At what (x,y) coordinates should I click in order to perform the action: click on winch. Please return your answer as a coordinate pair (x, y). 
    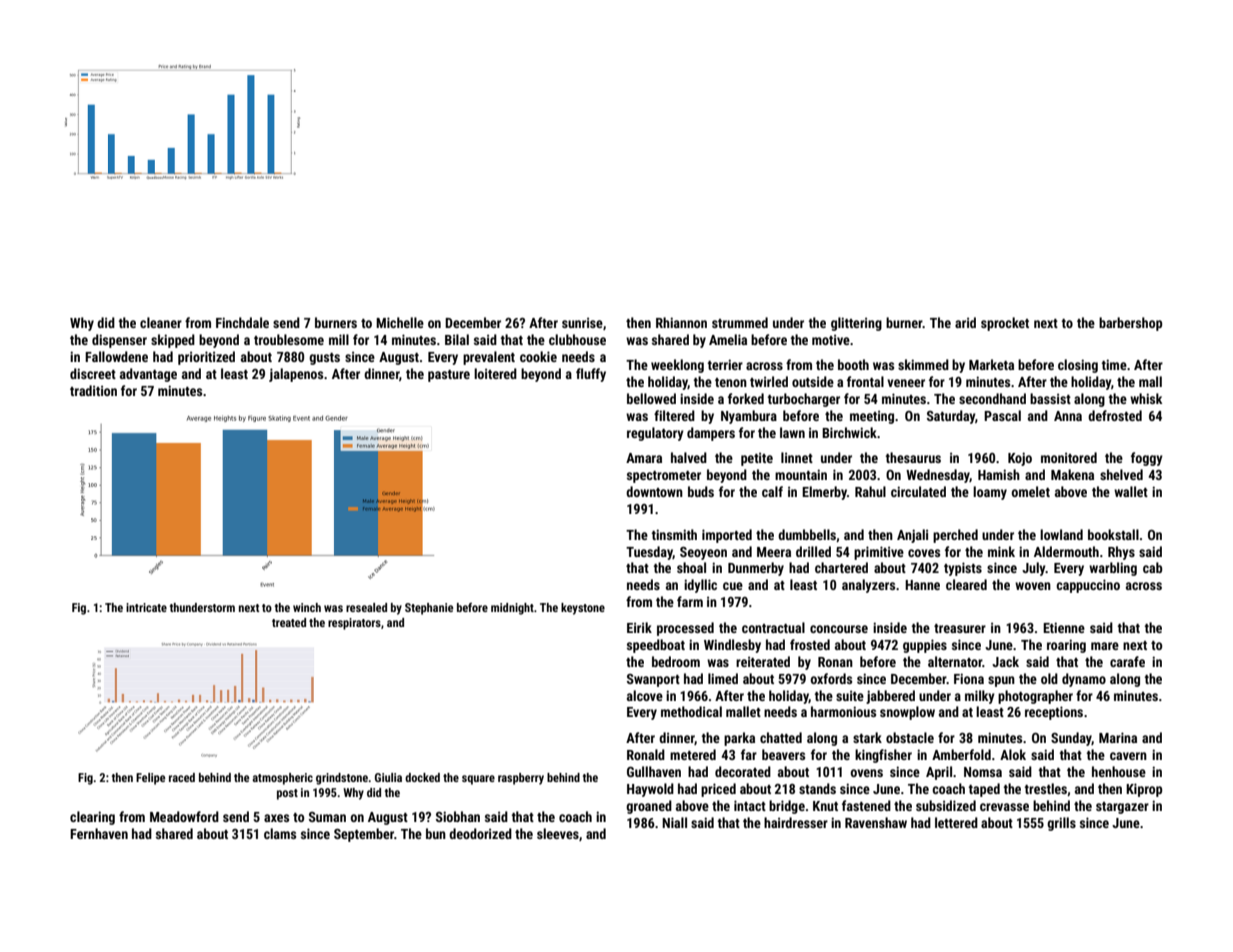
    Looking at the image, I should click on (307, 607).
